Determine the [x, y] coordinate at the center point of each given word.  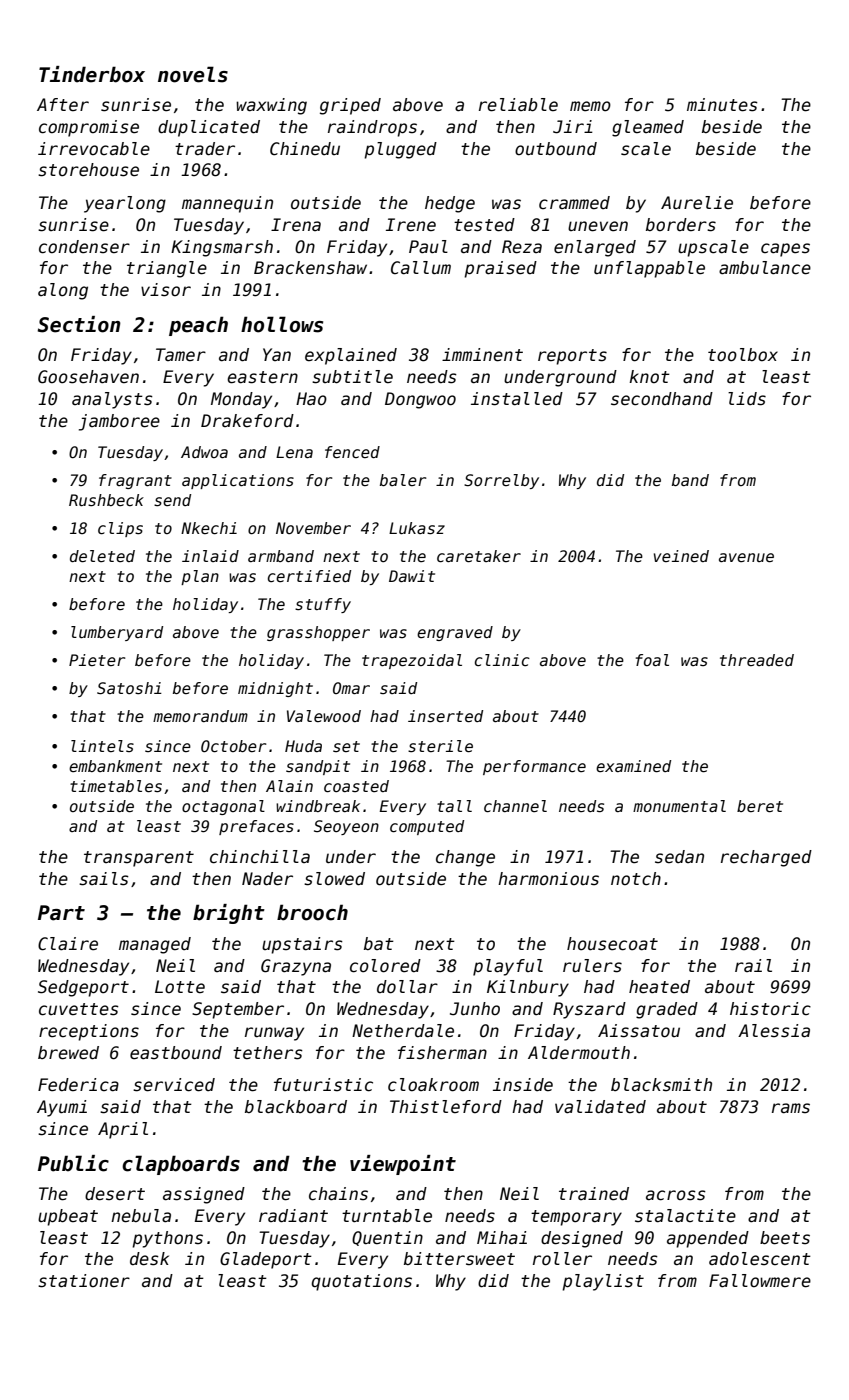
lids [747, 399]
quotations [361, 1282]
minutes [722, 105]
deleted [102, 556]
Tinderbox [92, 74]
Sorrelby [501, 481]
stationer [84, 1281]
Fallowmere [760, 1281]
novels [193, 74]
